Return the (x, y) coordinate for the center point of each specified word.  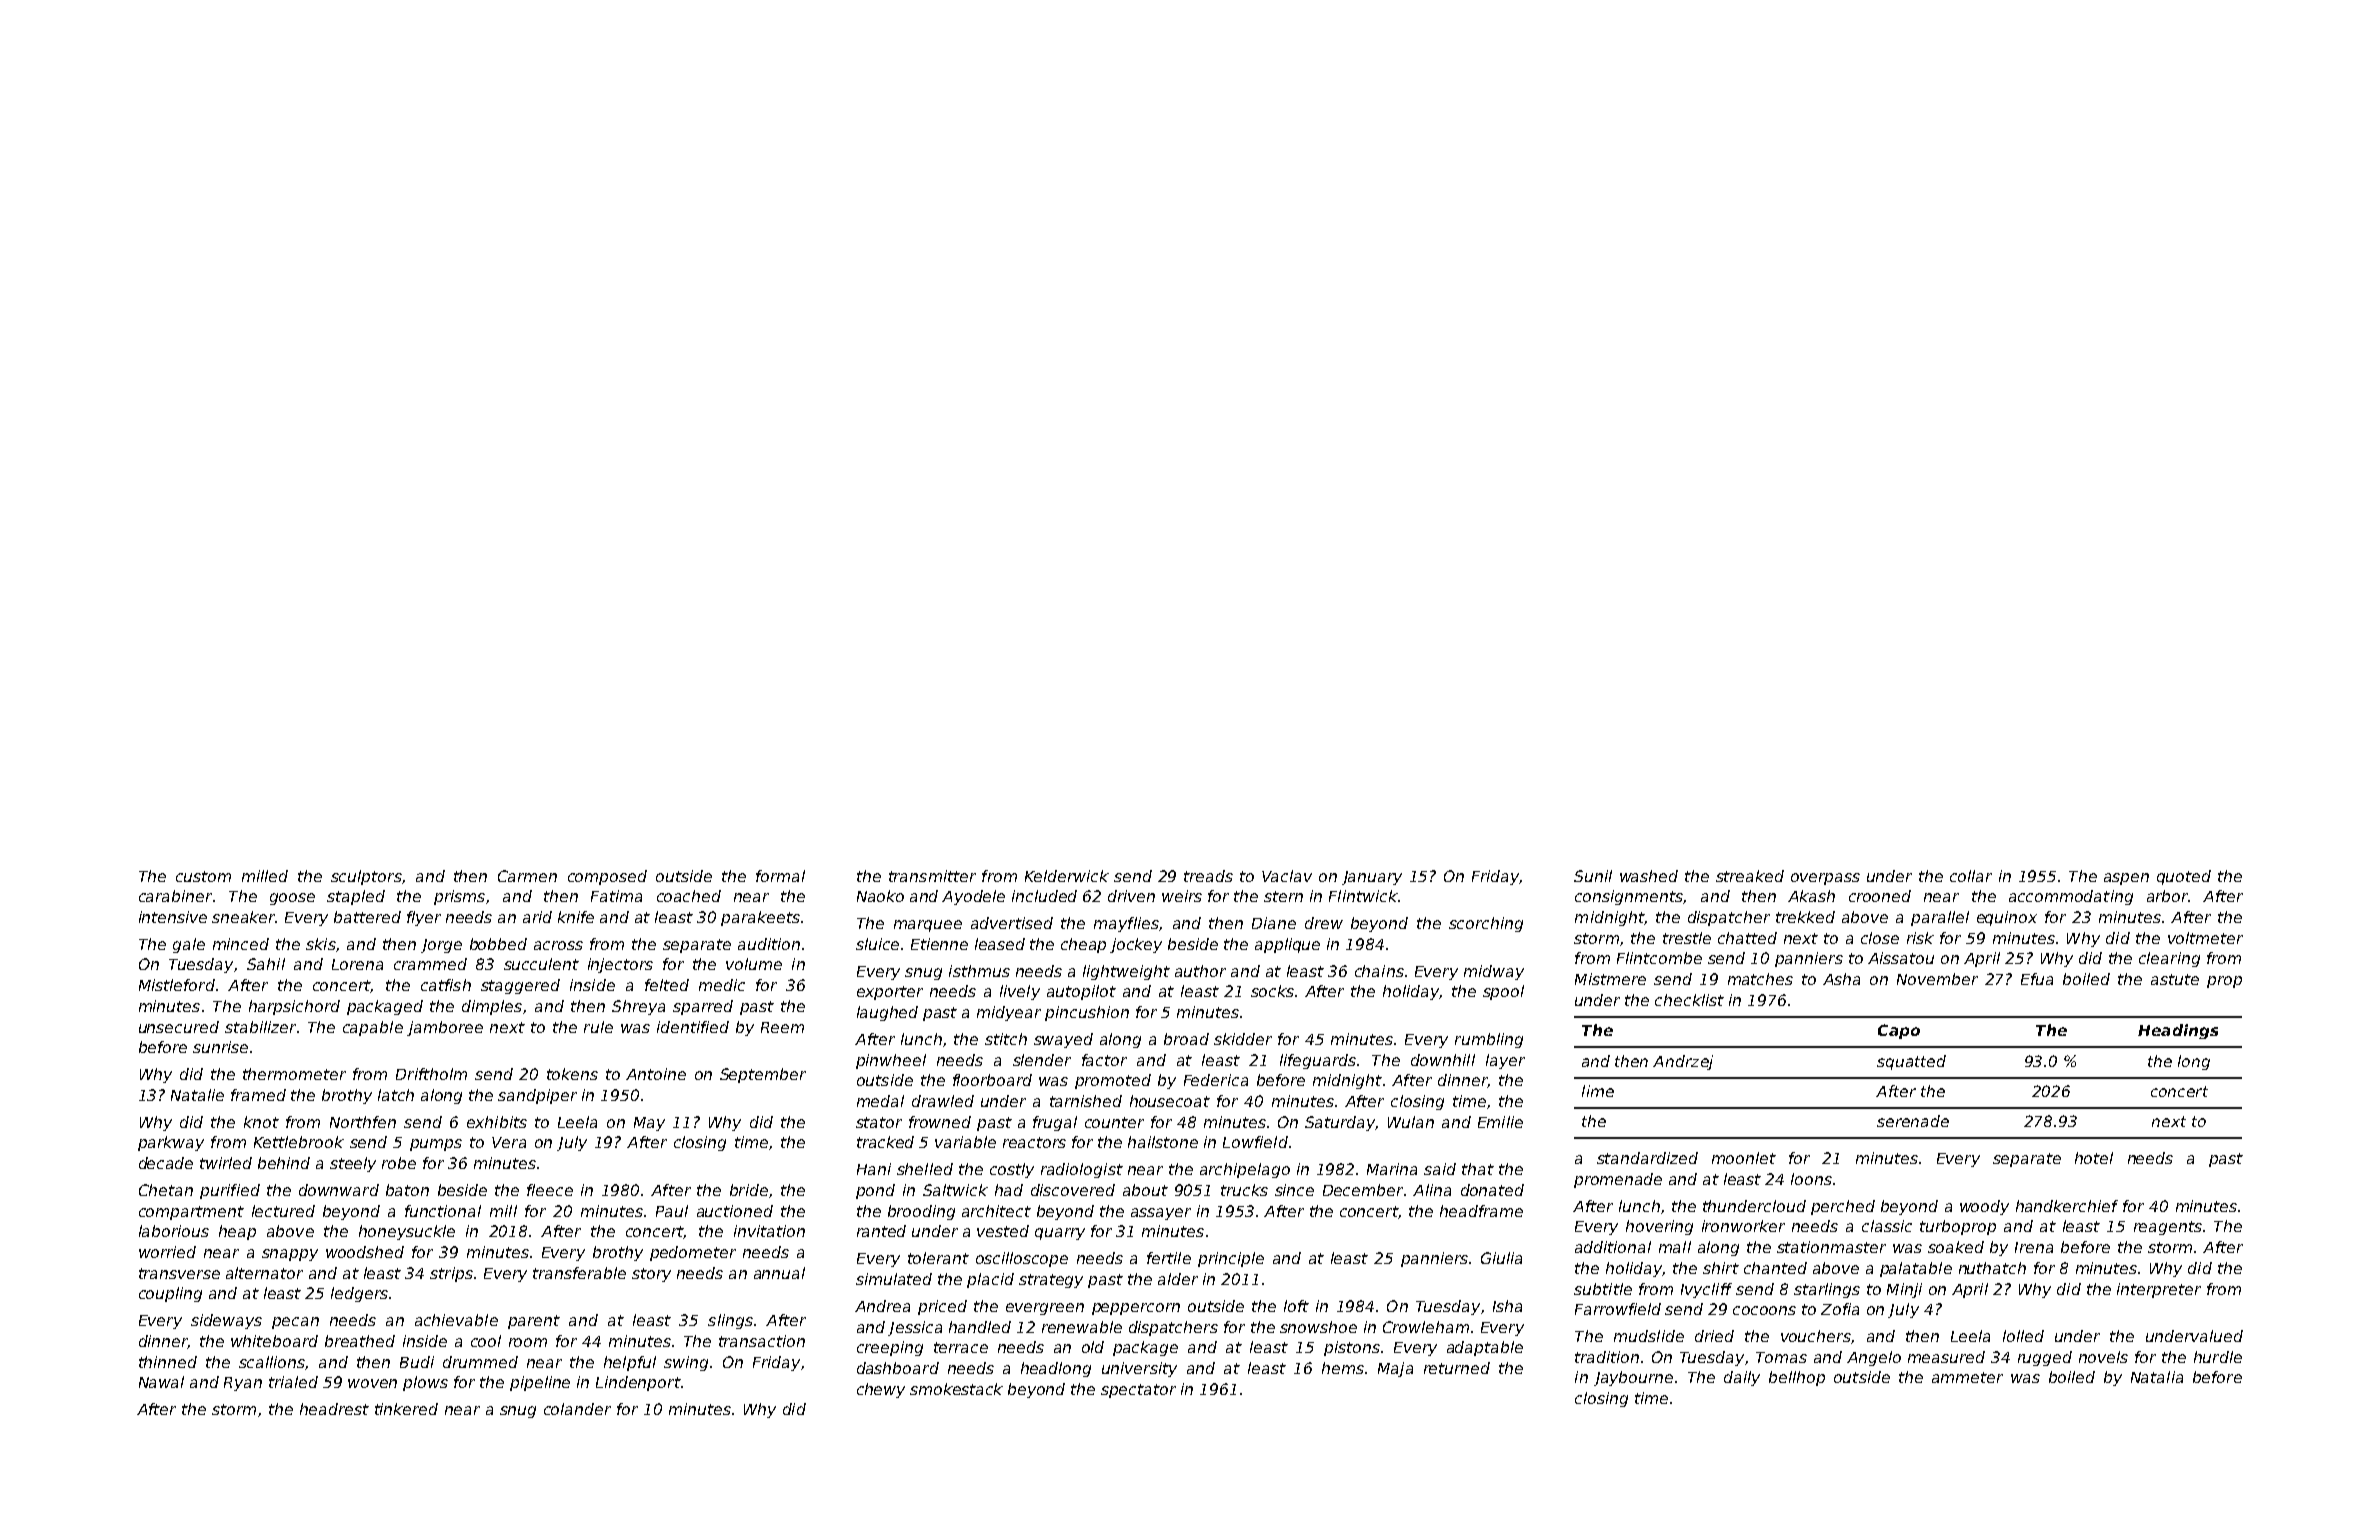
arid (537, 917)
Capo (1899, 1031)
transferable (579, 1273)
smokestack (956, 1389)
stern (1283, 896)
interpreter (2159, 1290)
